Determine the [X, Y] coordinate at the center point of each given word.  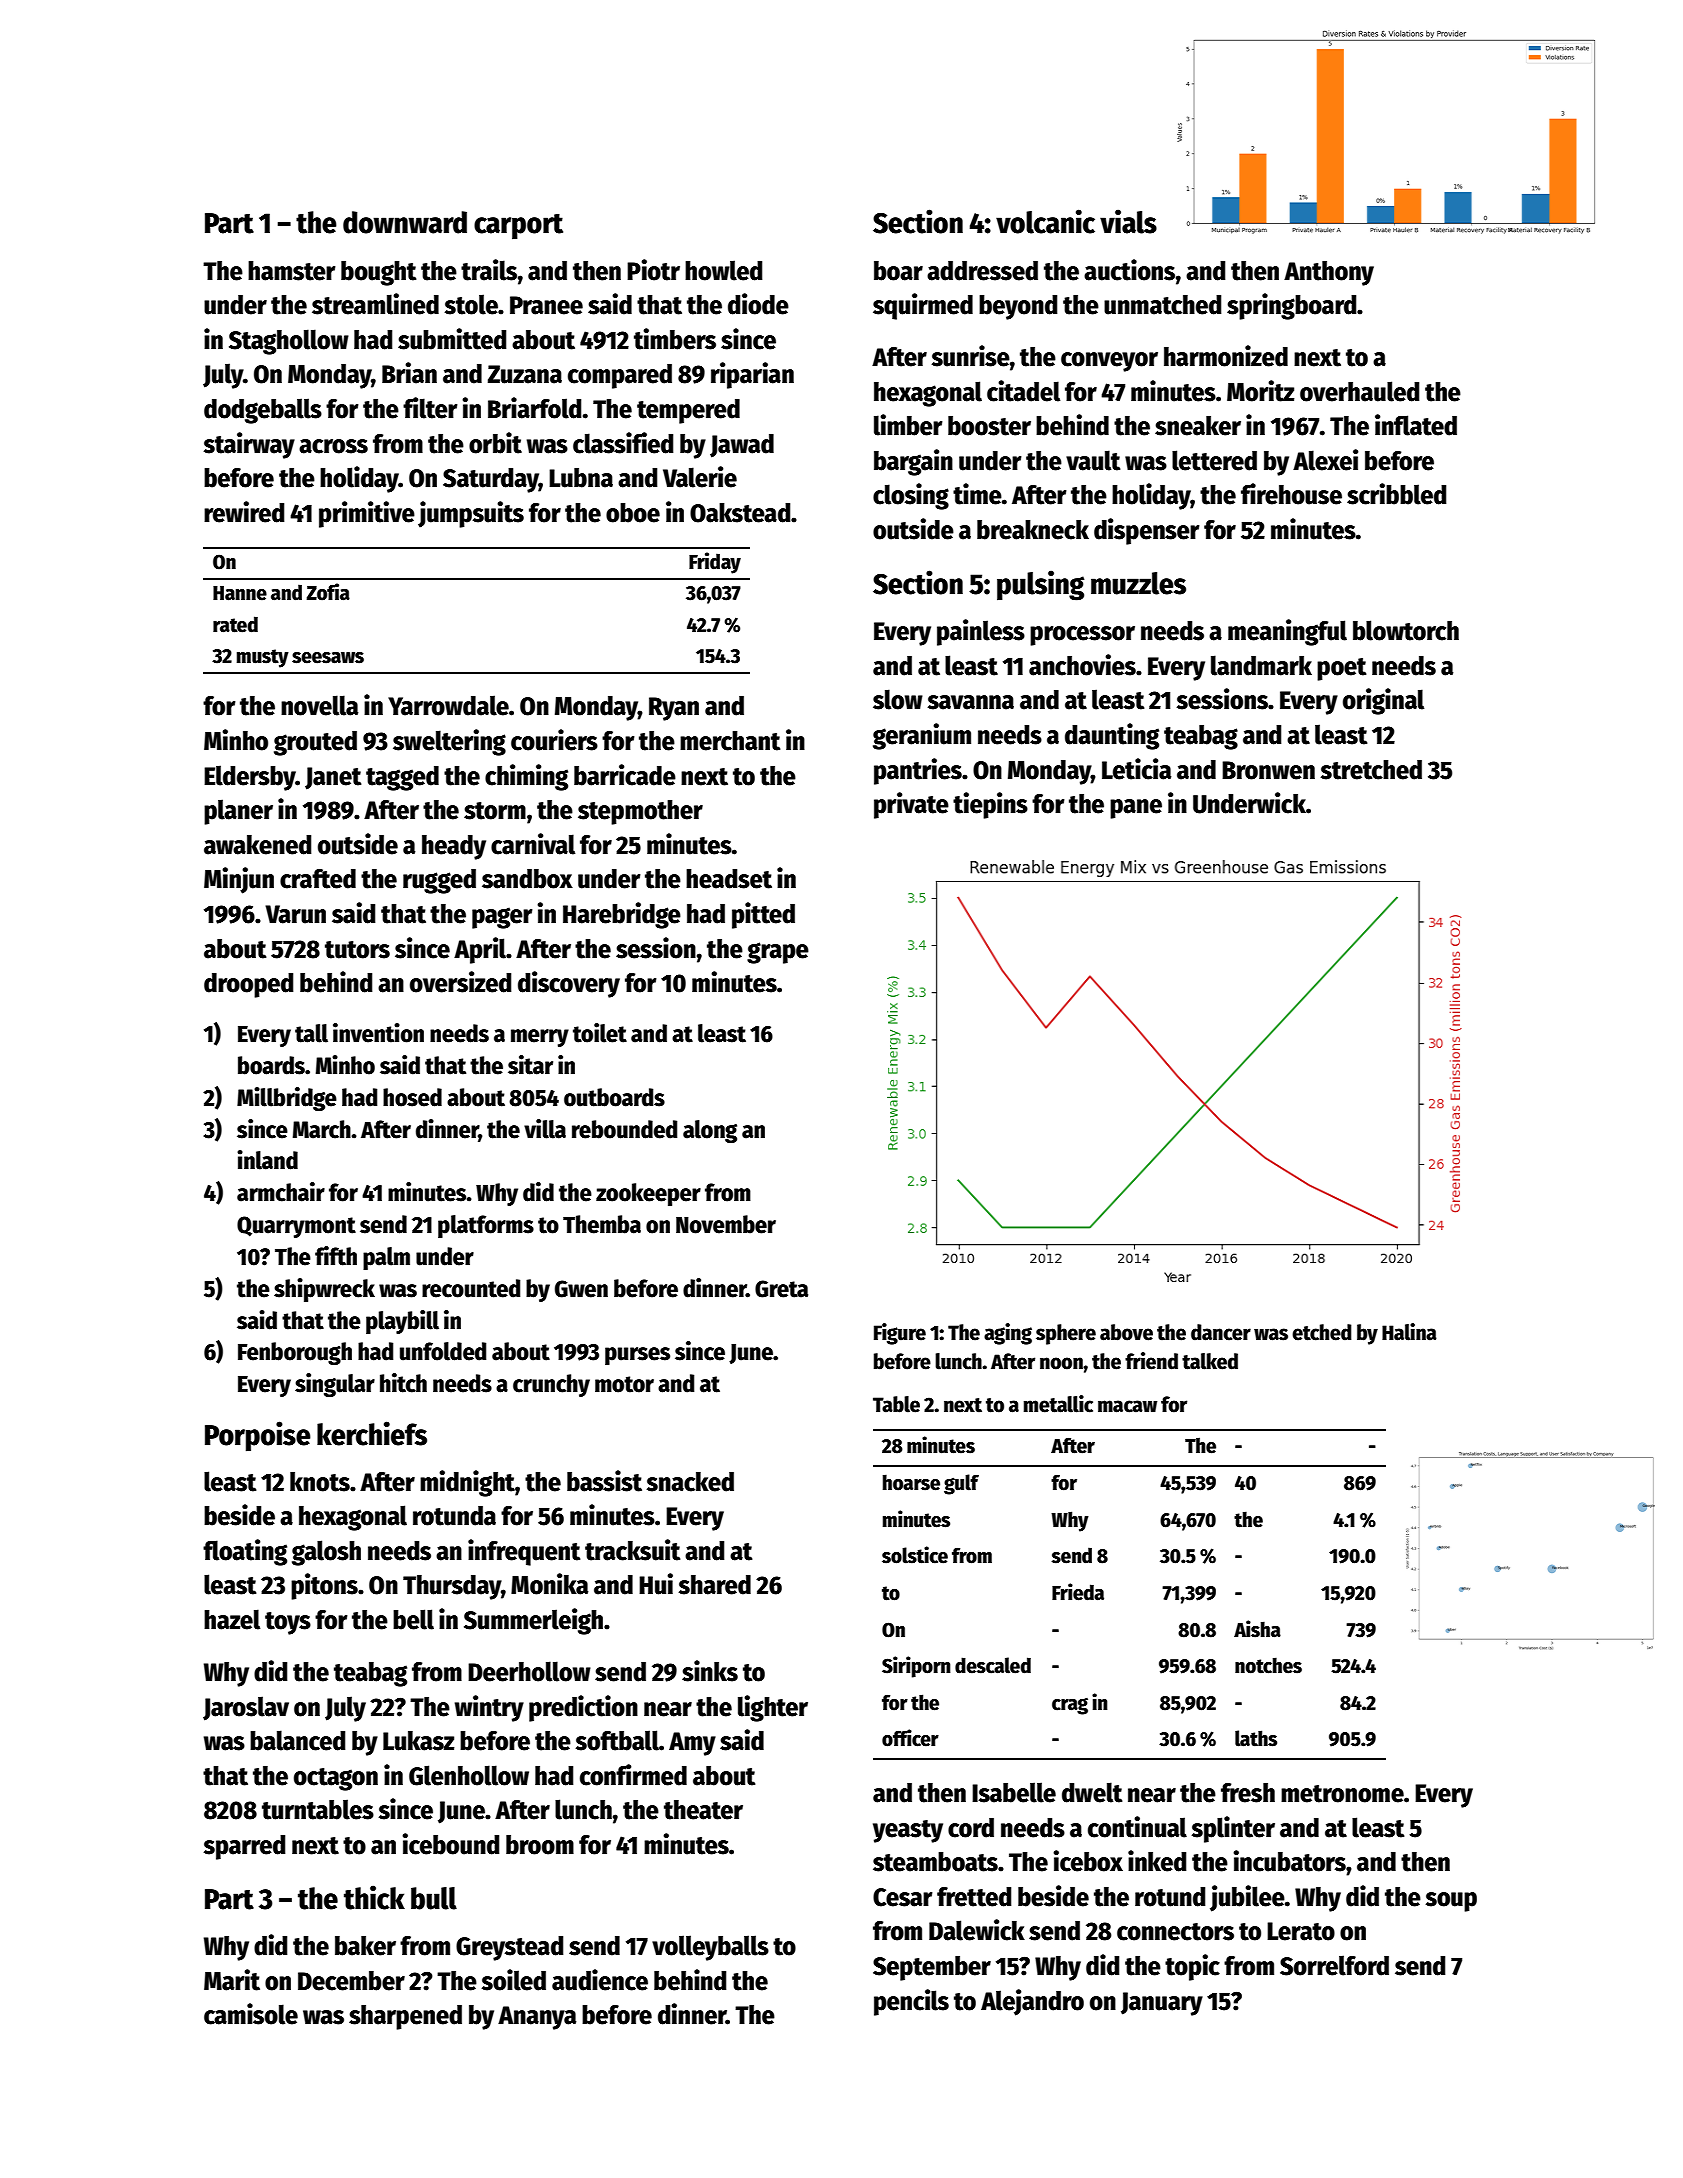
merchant [730, 741]
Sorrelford [1334, 1965]
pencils [911, 2002]
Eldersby [250, 778]
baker [365, 1946]
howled [723, 270]
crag [1070, 1706]
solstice [915, 1555]
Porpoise [258, 1436]
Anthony [1329, 273]
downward [405, 222]
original [1383, 701]
